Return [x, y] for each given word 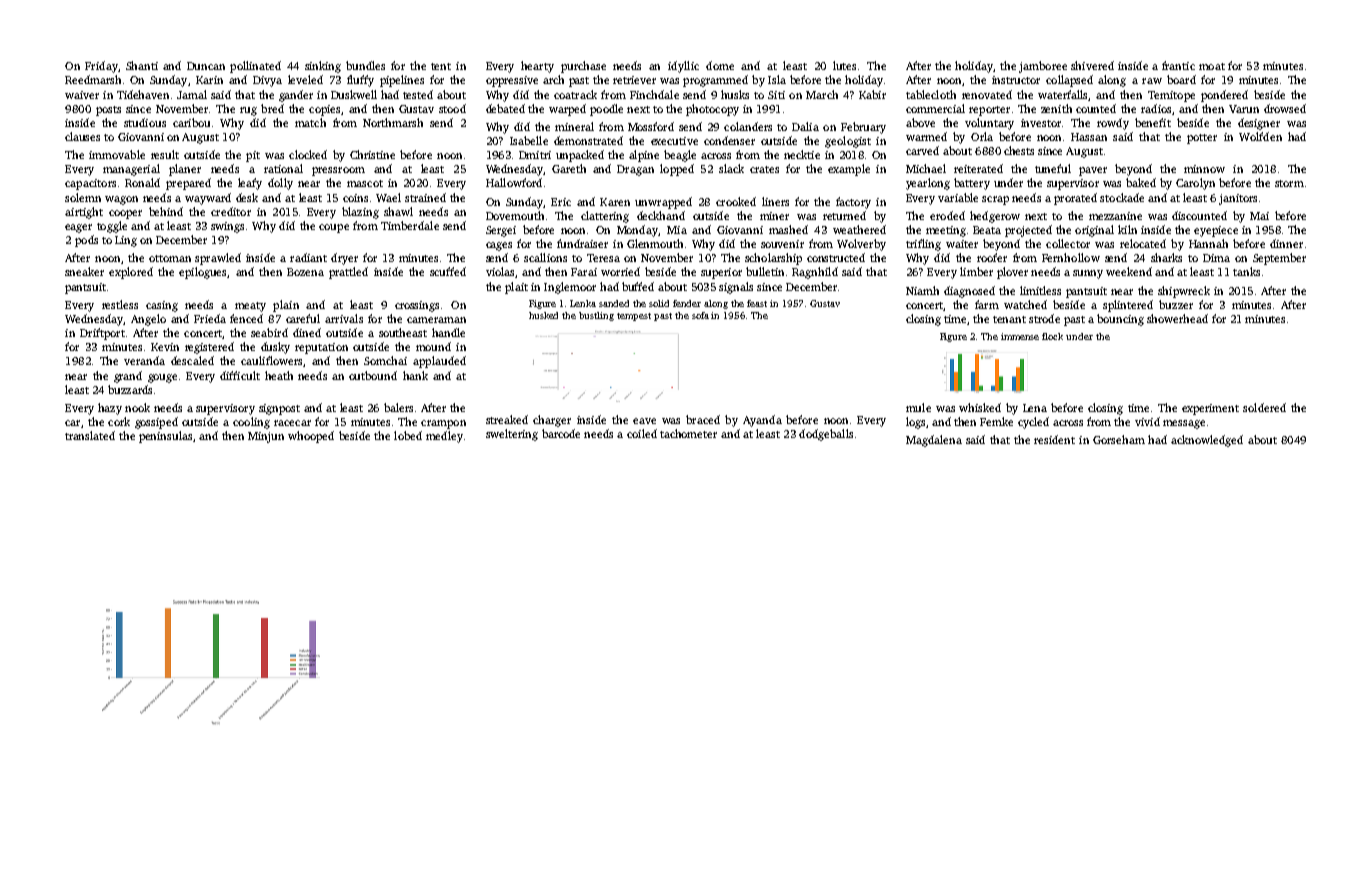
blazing [360, 213]
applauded [439, 362]
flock [1052, 336]
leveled [305, 79]
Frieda [210, 318]
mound [433, 346]
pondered [1224, 96]
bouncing [1120, 320]
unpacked [580, 156]
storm [1289, 183]
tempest [634, 317]
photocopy [712, 110]
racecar [292, 423]
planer [185, 170]
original [1094, 231]
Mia [677, 230]
